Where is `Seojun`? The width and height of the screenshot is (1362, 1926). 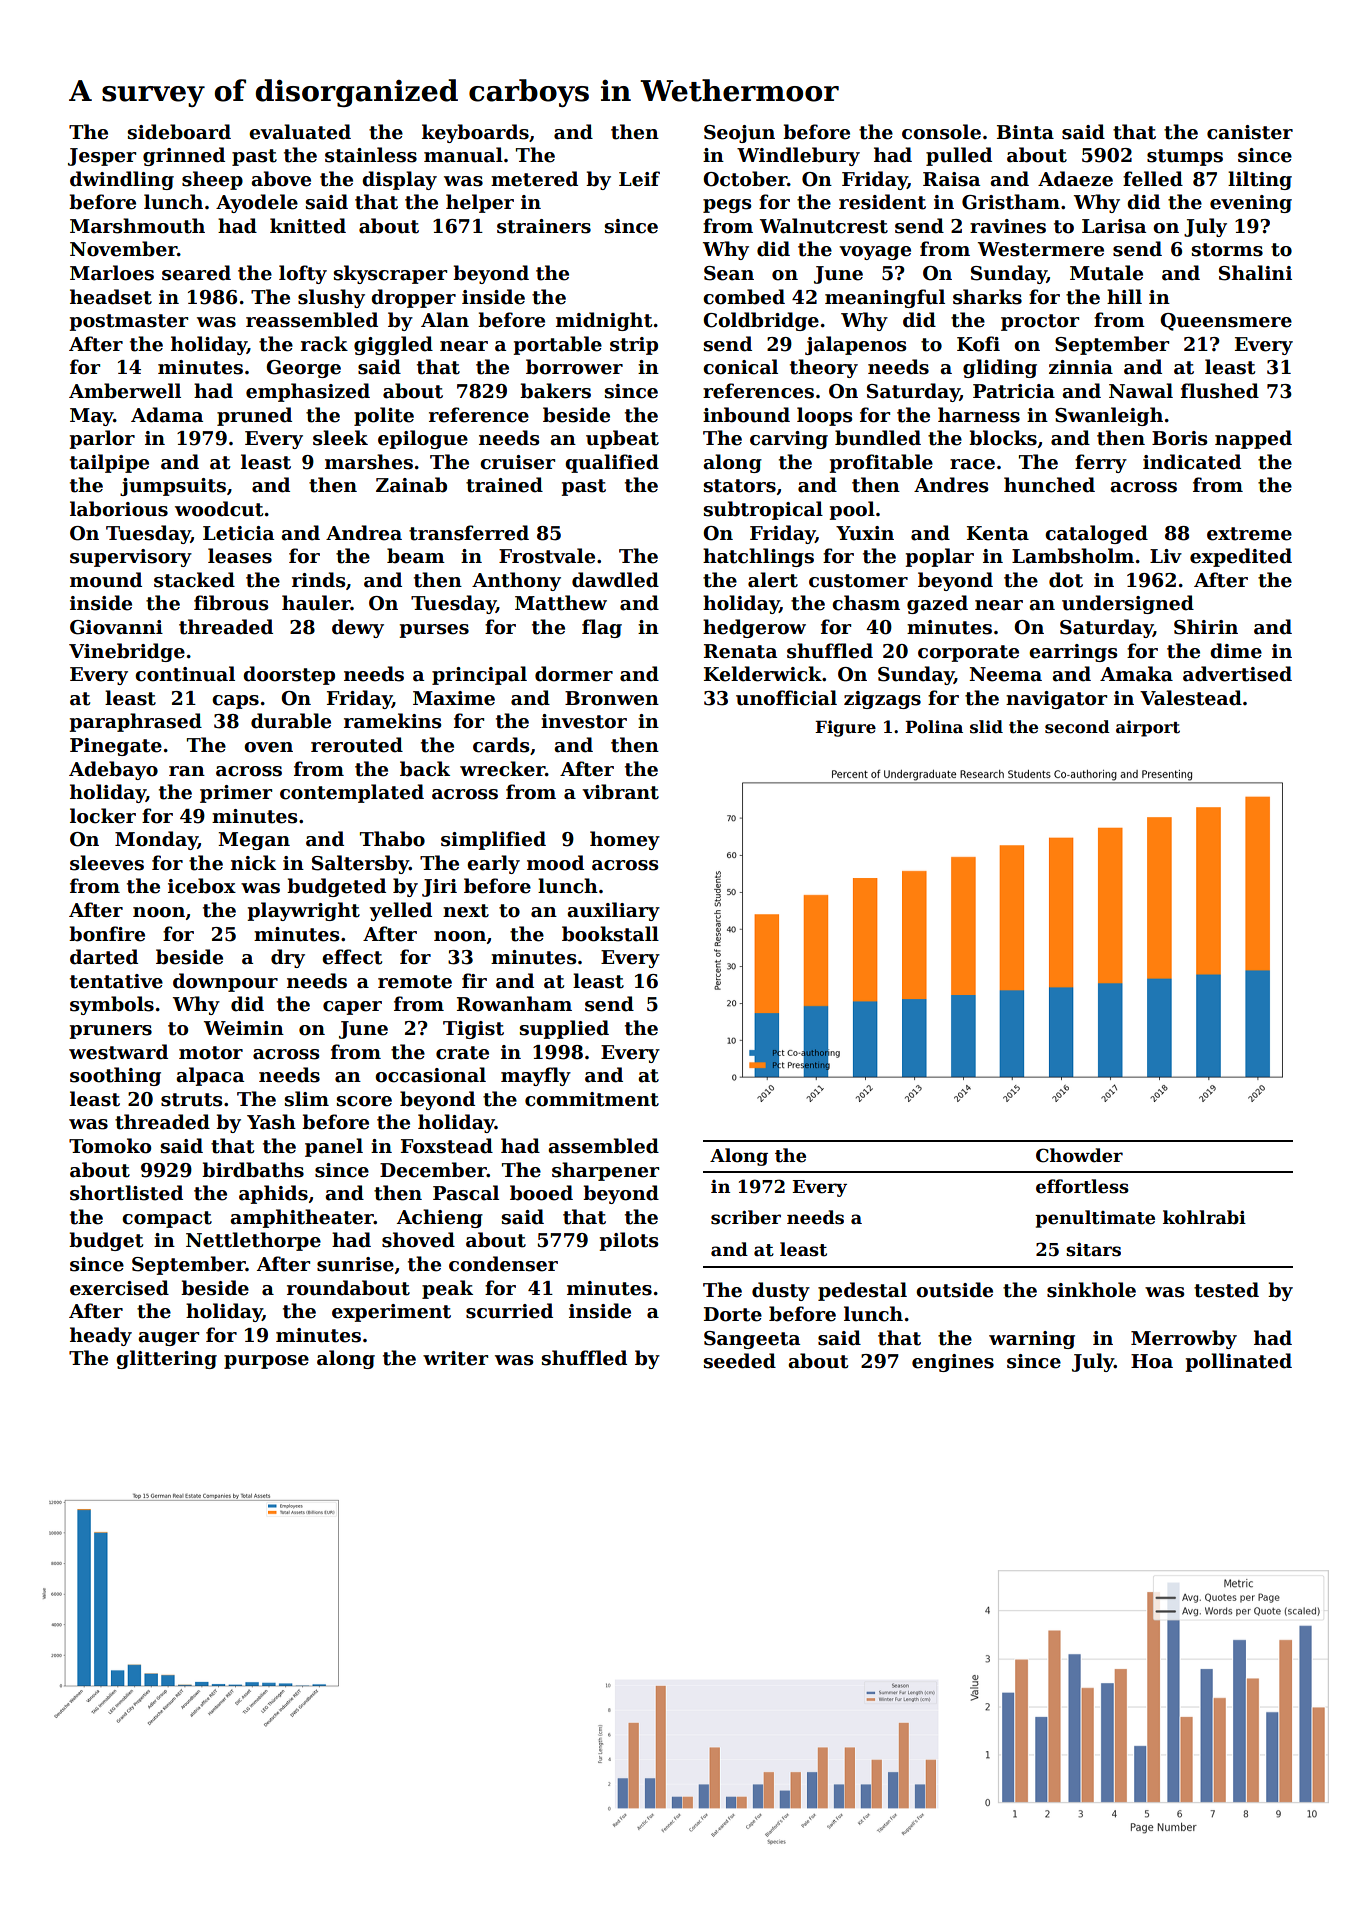
Seojun is located at coordinates (739, 134).
